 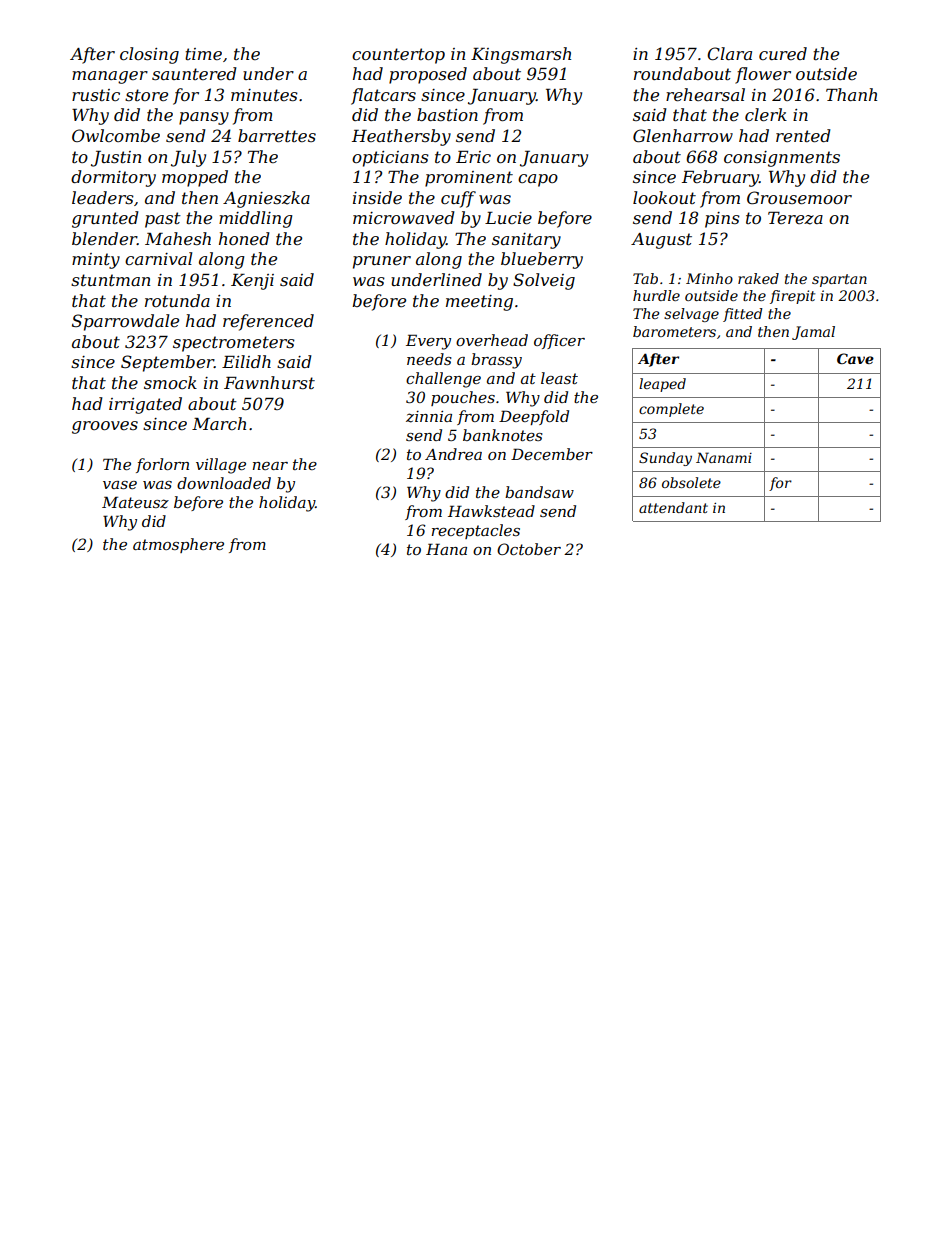 What do you see at coordinates (469, 179) in the screenshot?
I see `prominent` at bounding box center [469, 179].
